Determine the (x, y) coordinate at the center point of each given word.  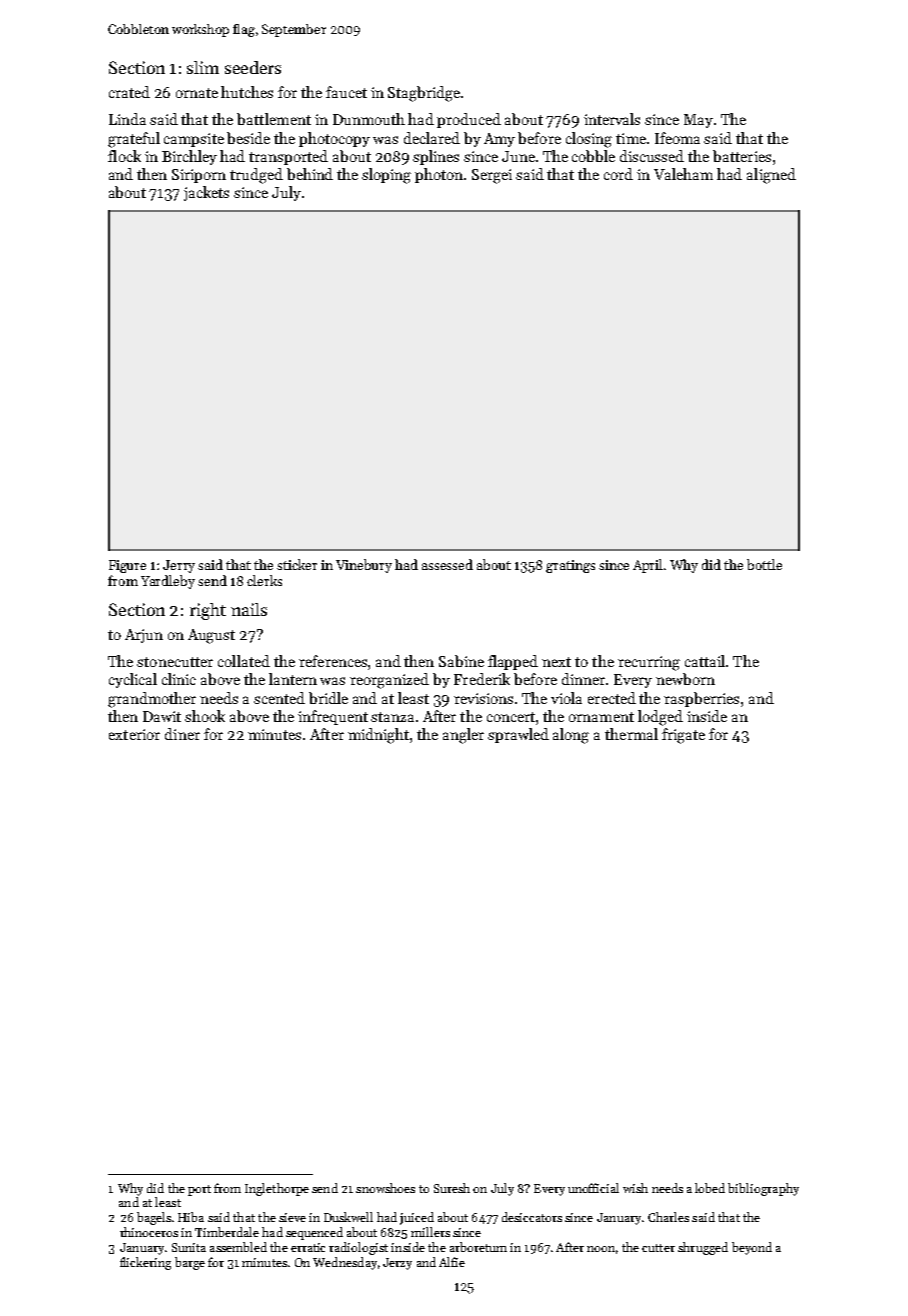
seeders (253, 67)
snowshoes (385, 1188)
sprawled (518, 735)
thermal (631, 734)
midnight (378, 736)
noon (601, 1249)
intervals (612, 119)
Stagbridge (424, 94)
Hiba (191, 1217)
